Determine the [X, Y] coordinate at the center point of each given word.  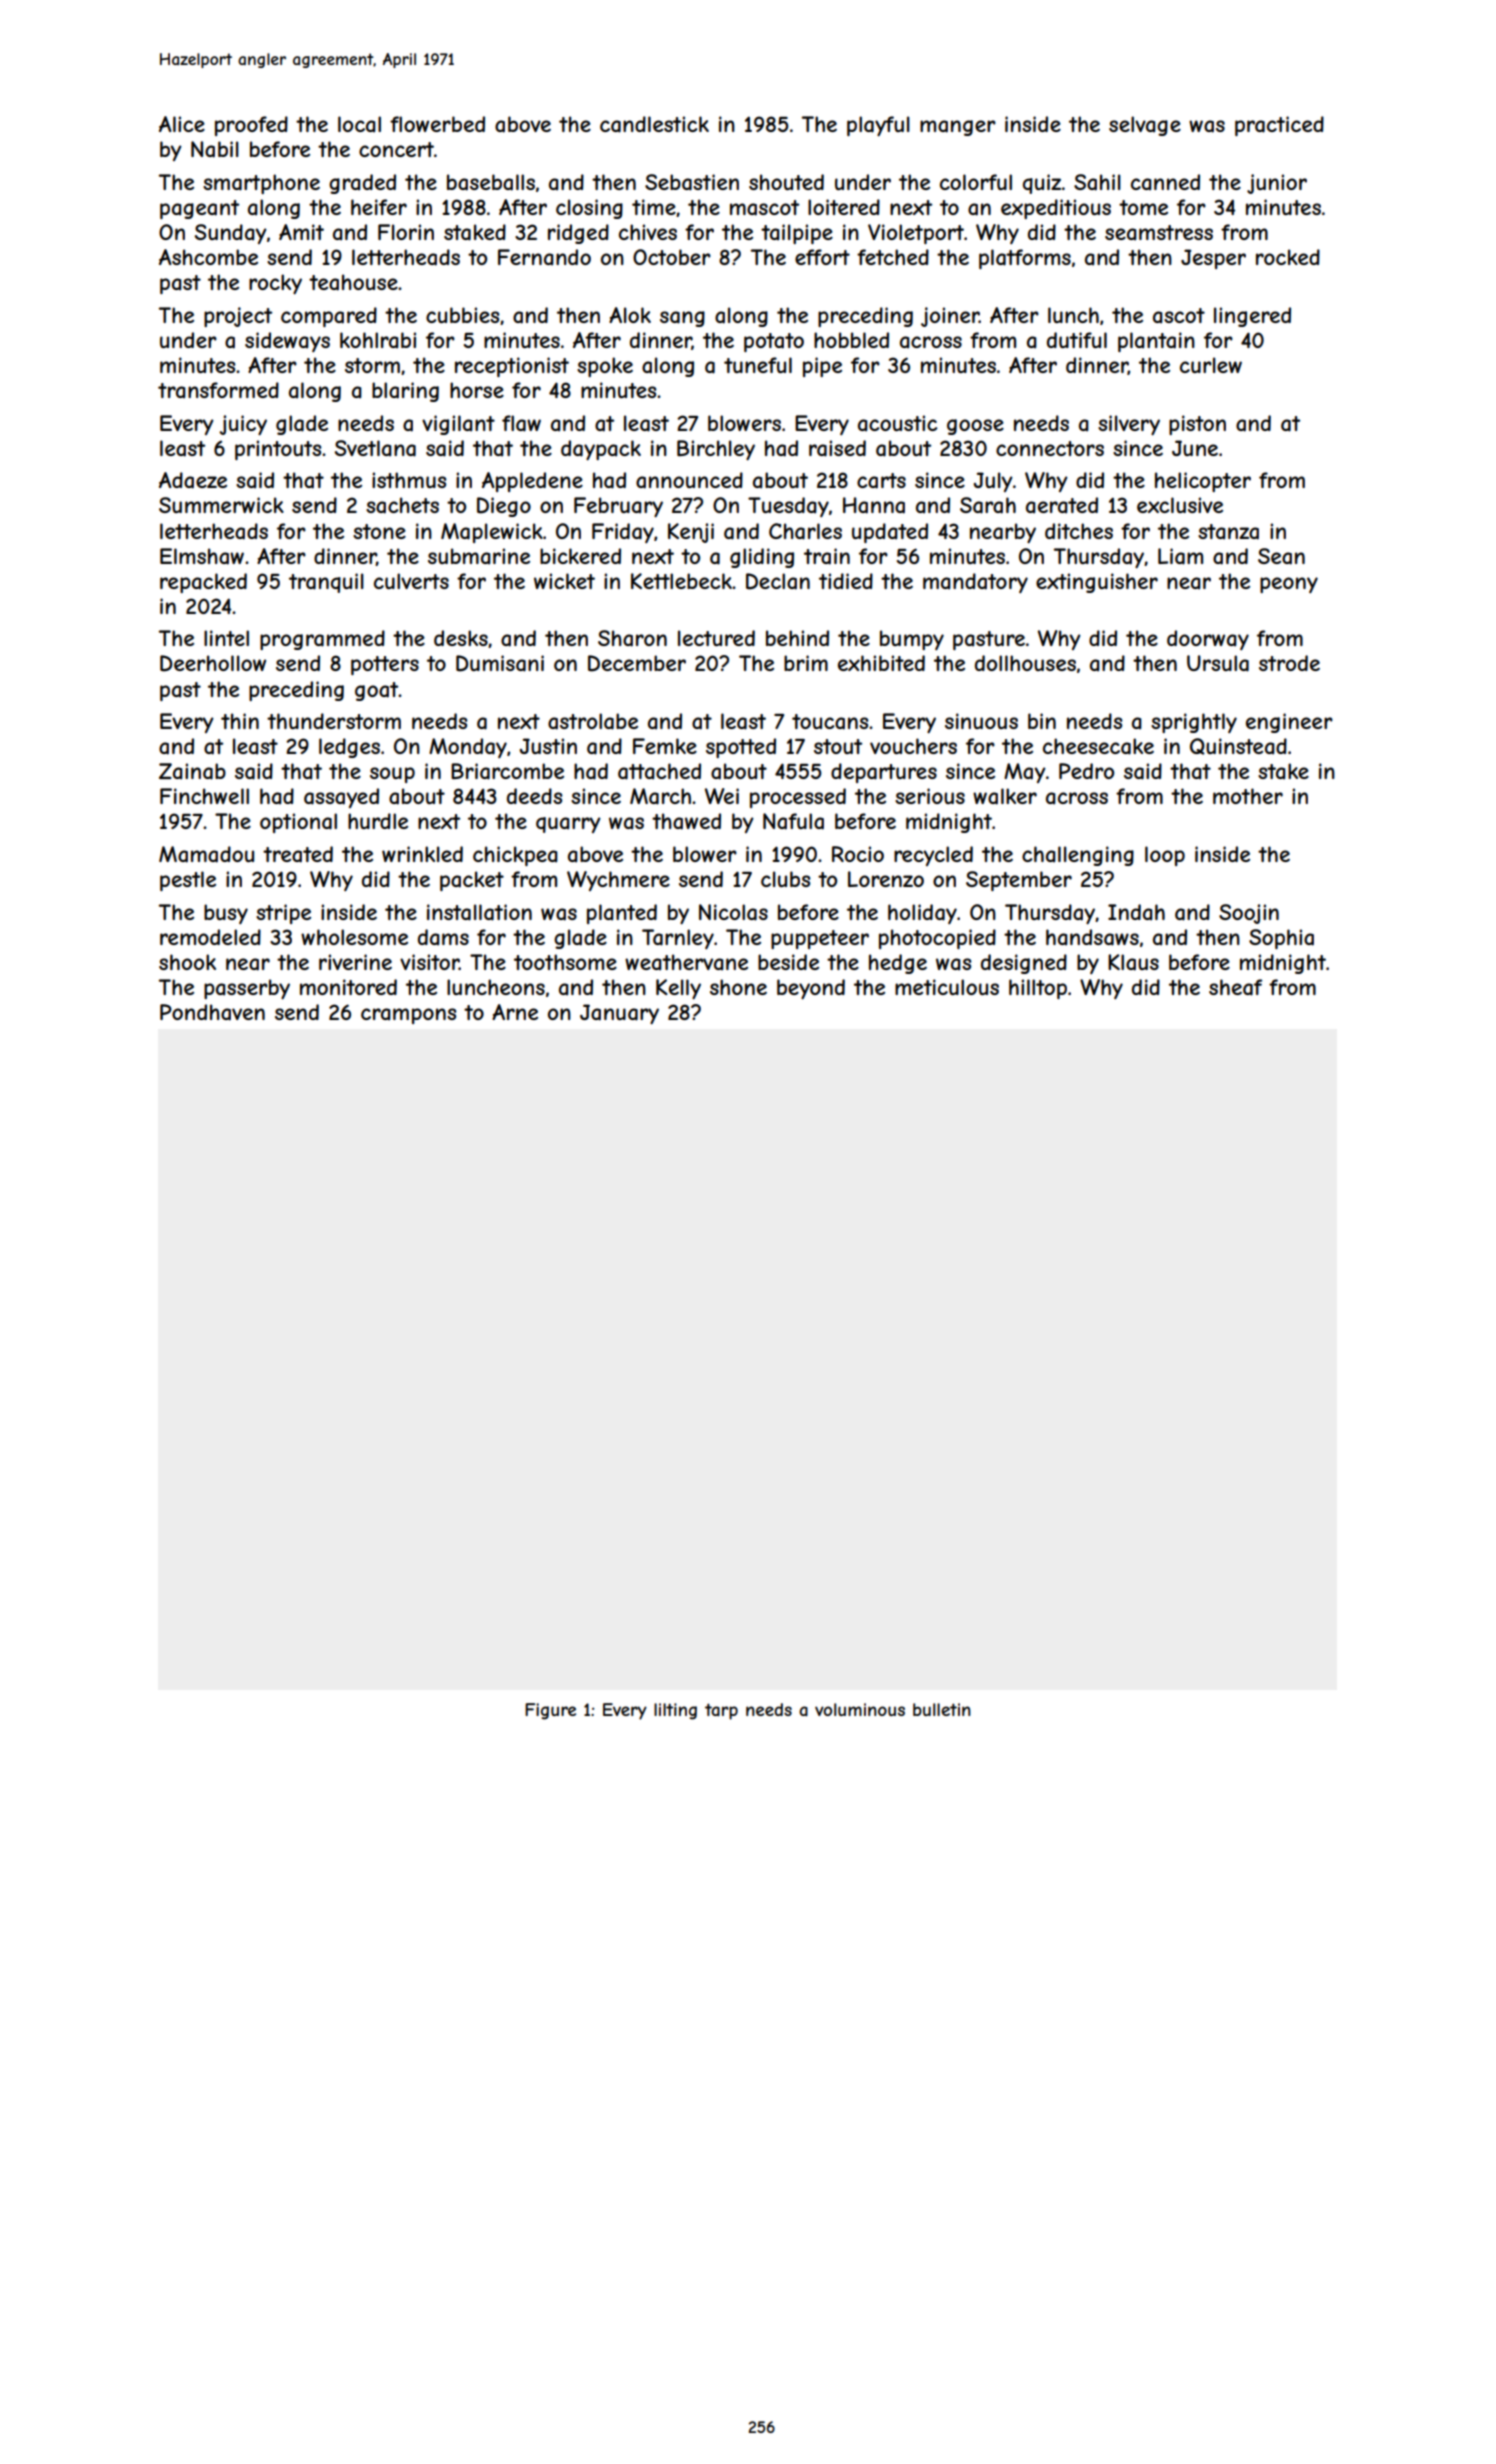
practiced [1279, 126]
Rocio [858, 854]
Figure [550, 1711]
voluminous [860, 1709]
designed [1024, 964]
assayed [341, 798]
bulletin [942, 1709]
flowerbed [437, 124]
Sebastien [692, 182]
